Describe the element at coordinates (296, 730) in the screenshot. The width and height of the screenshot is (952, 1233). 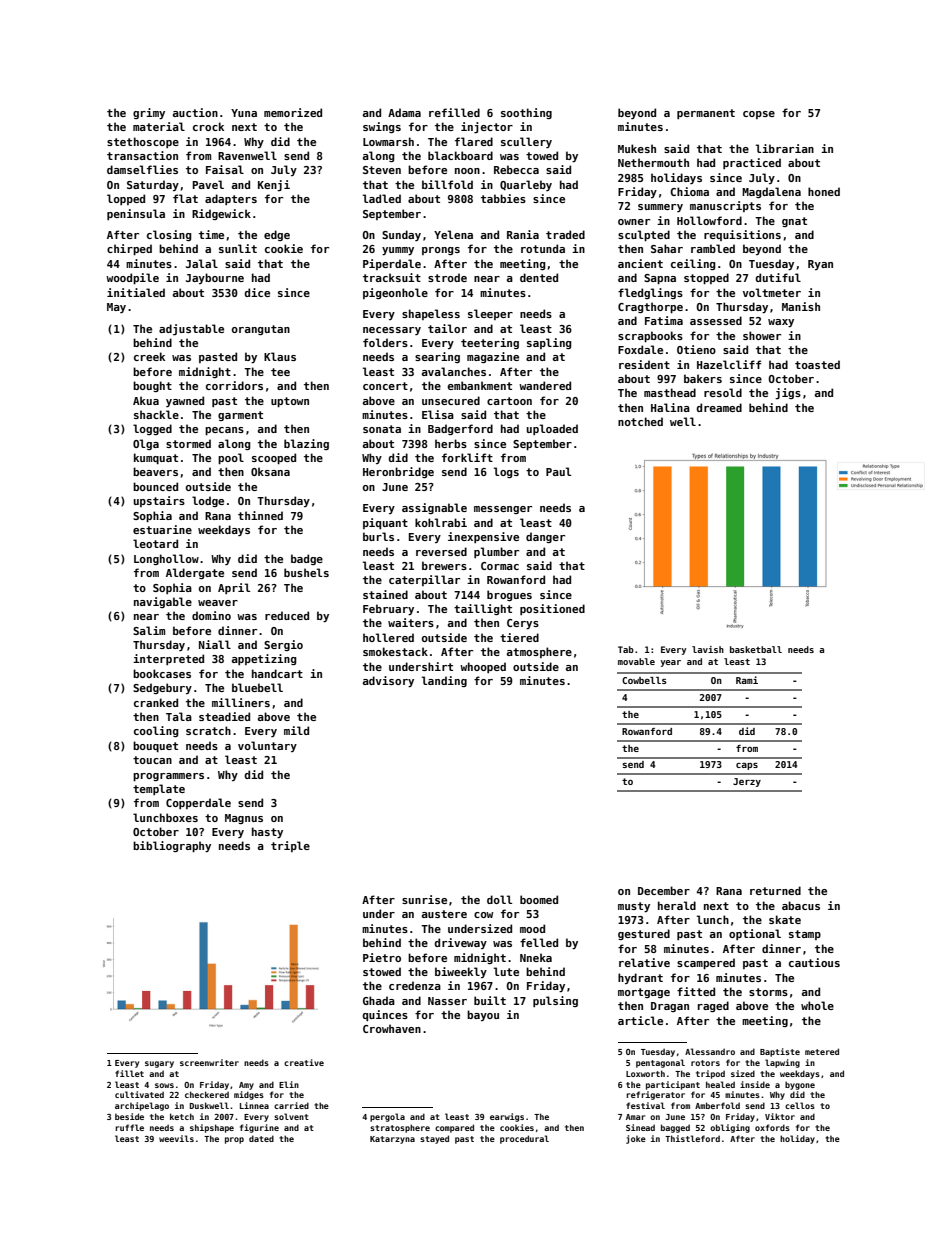
I see `mild` at that location.
